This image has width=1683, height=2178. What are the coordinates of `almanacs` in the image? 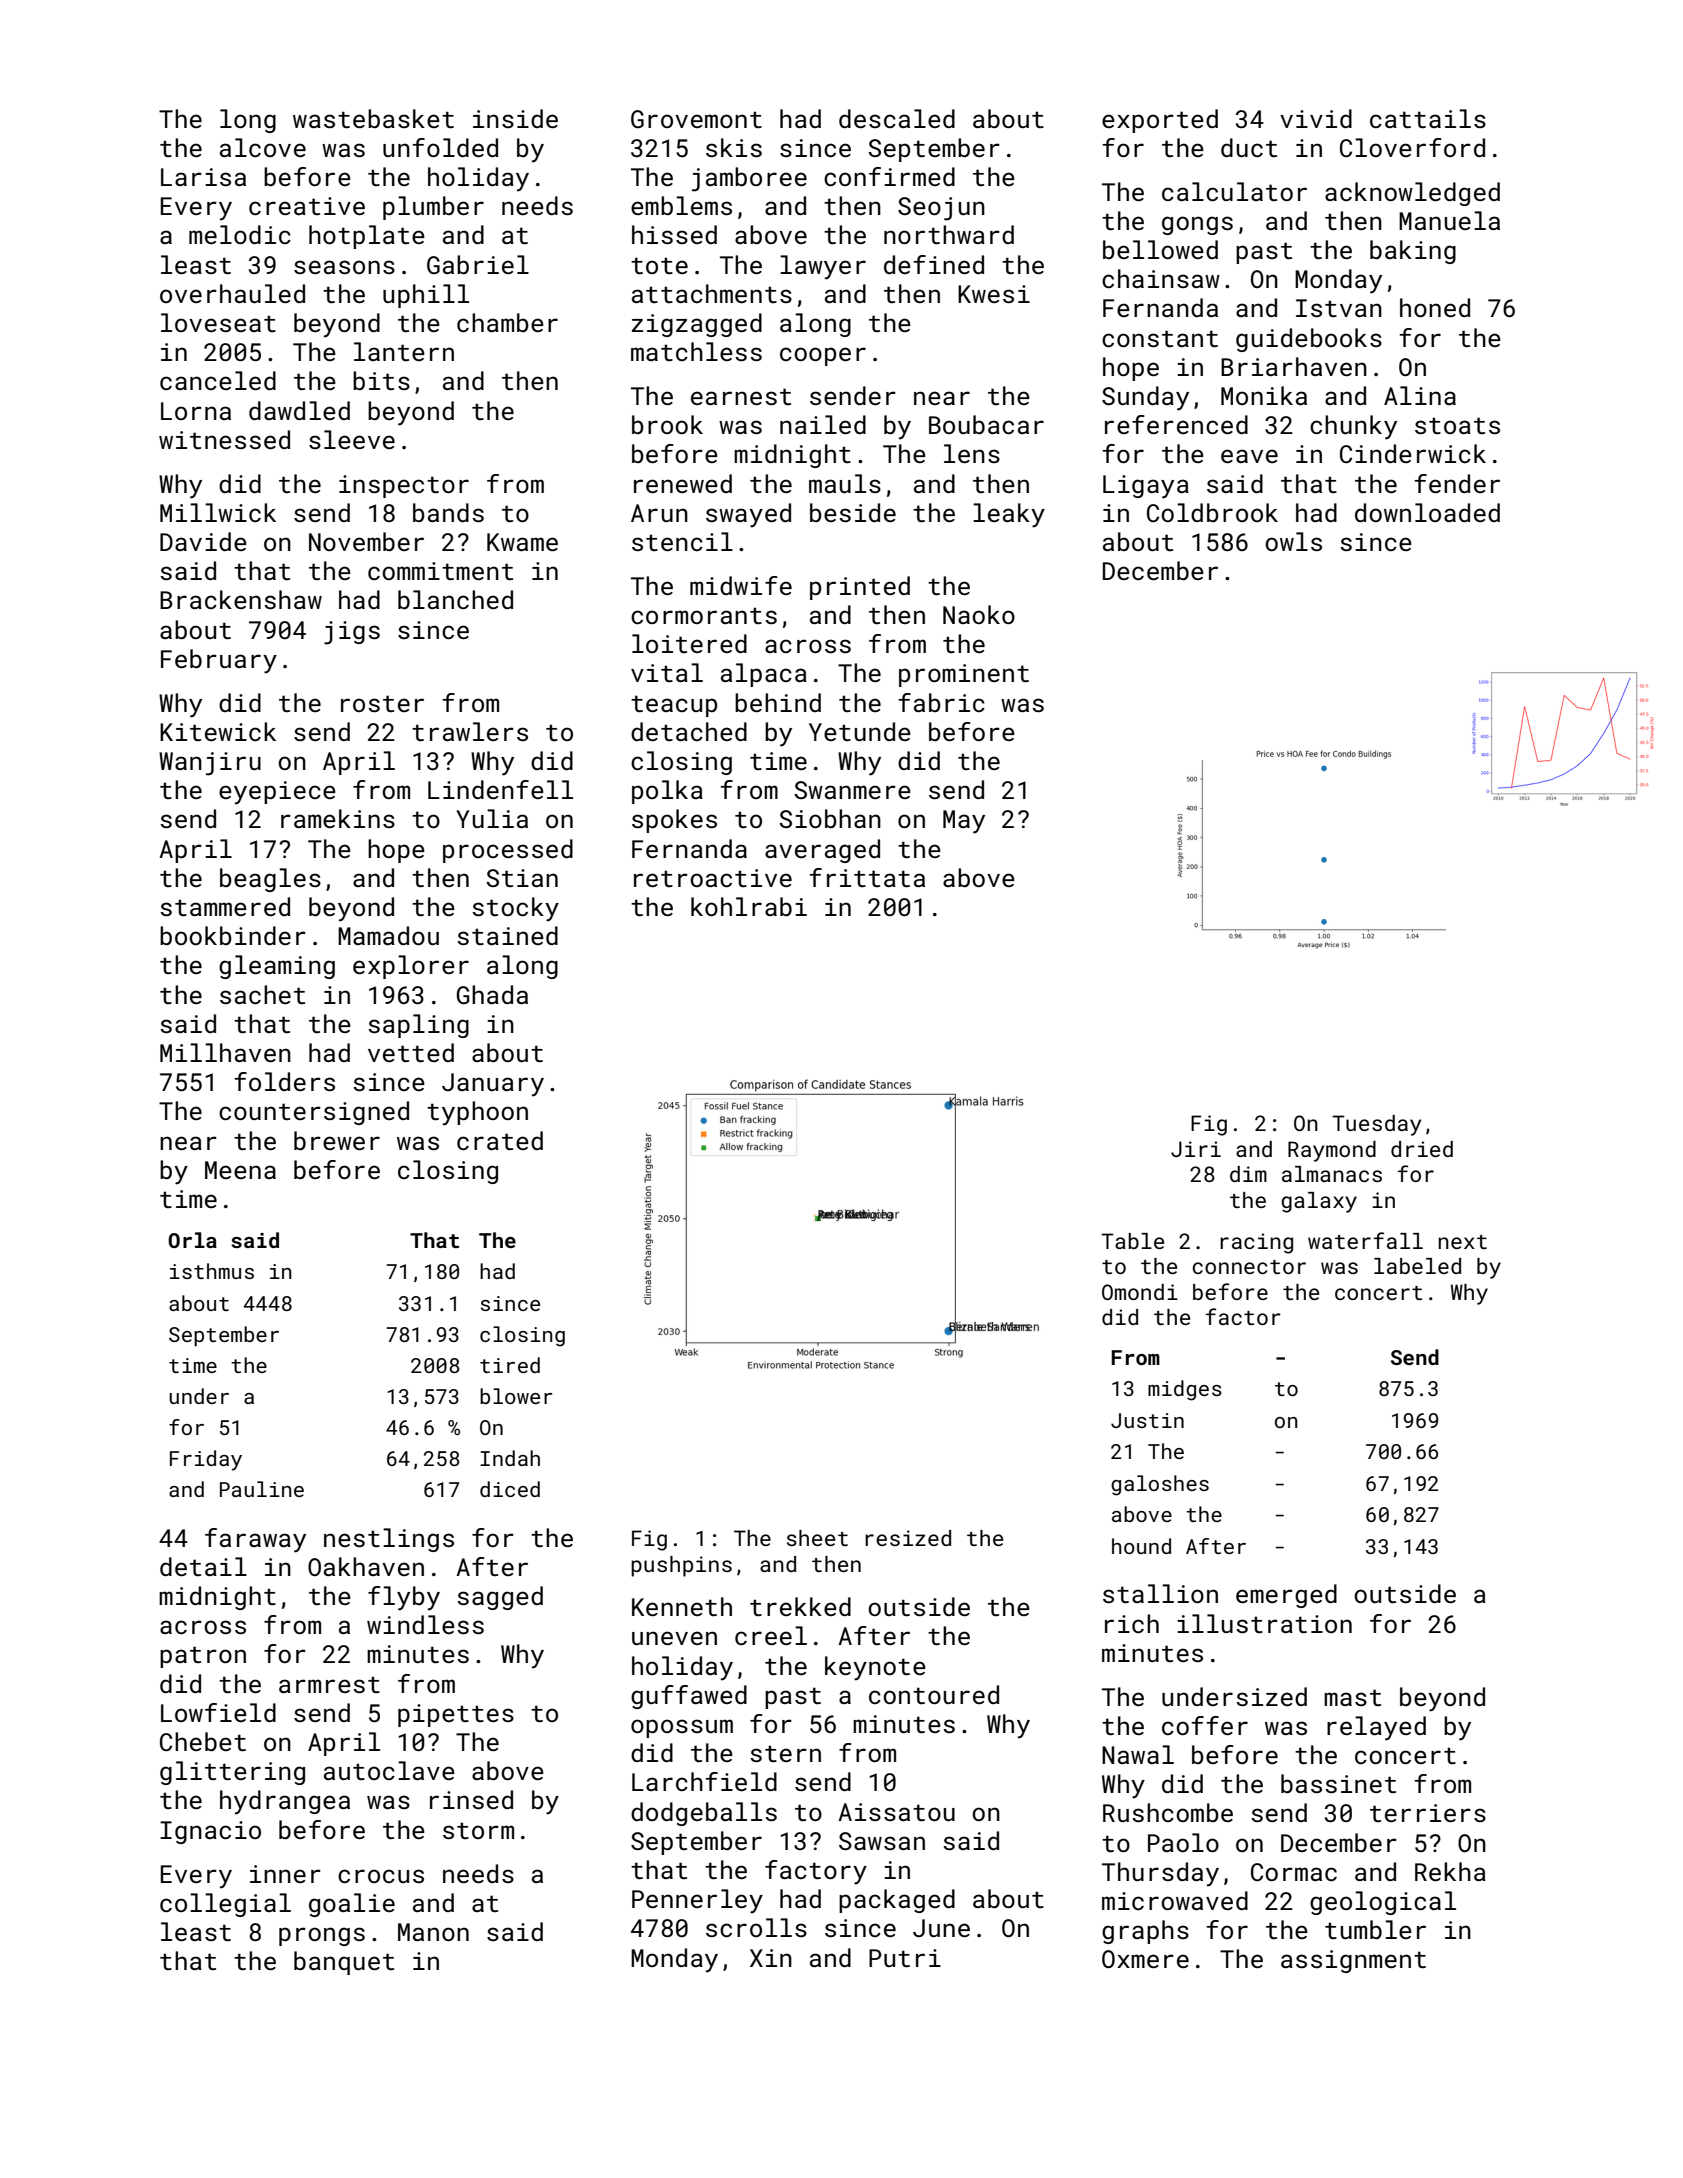 It's located at (1332, 1174).
